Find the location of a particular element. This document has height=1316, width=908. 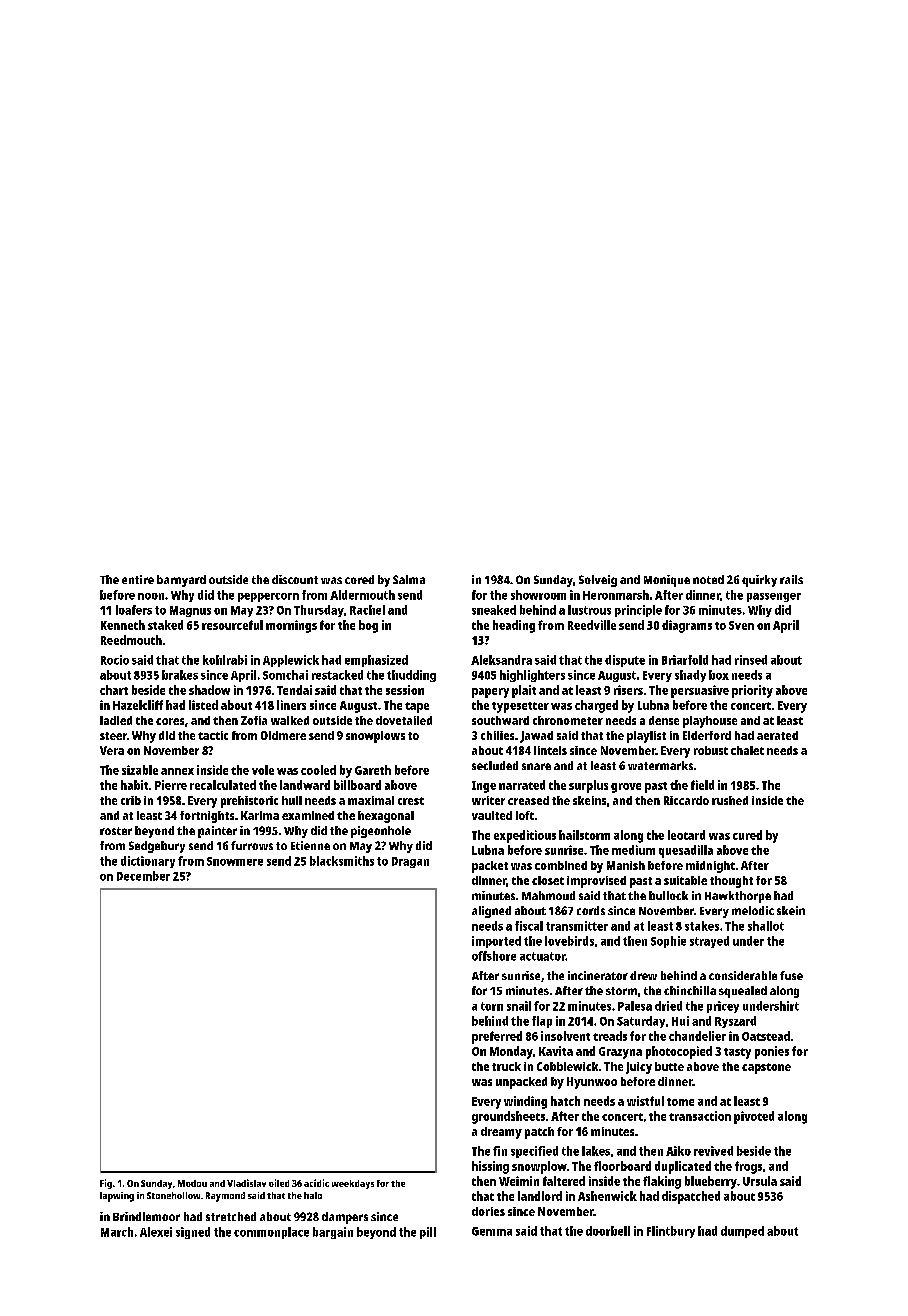

watermarks is located at coordinates (660, 765).
